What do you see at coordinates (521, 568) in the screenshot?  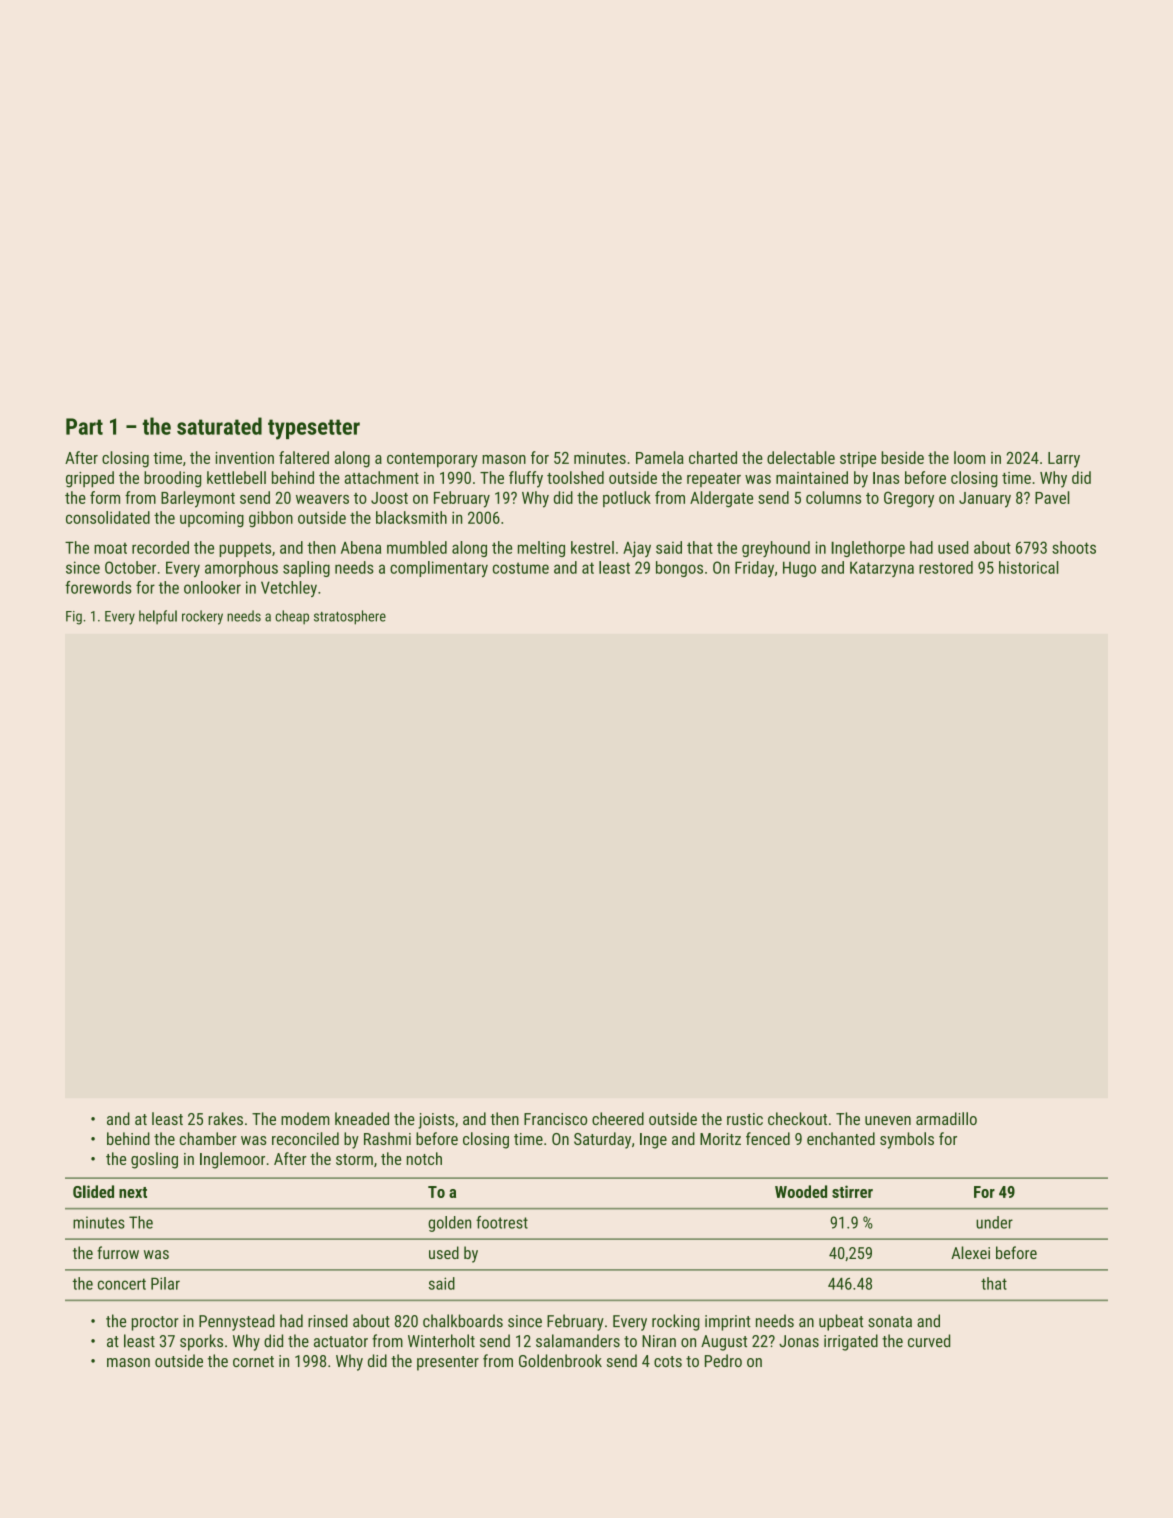 I see `costume` at bounding box center [521, 568].
